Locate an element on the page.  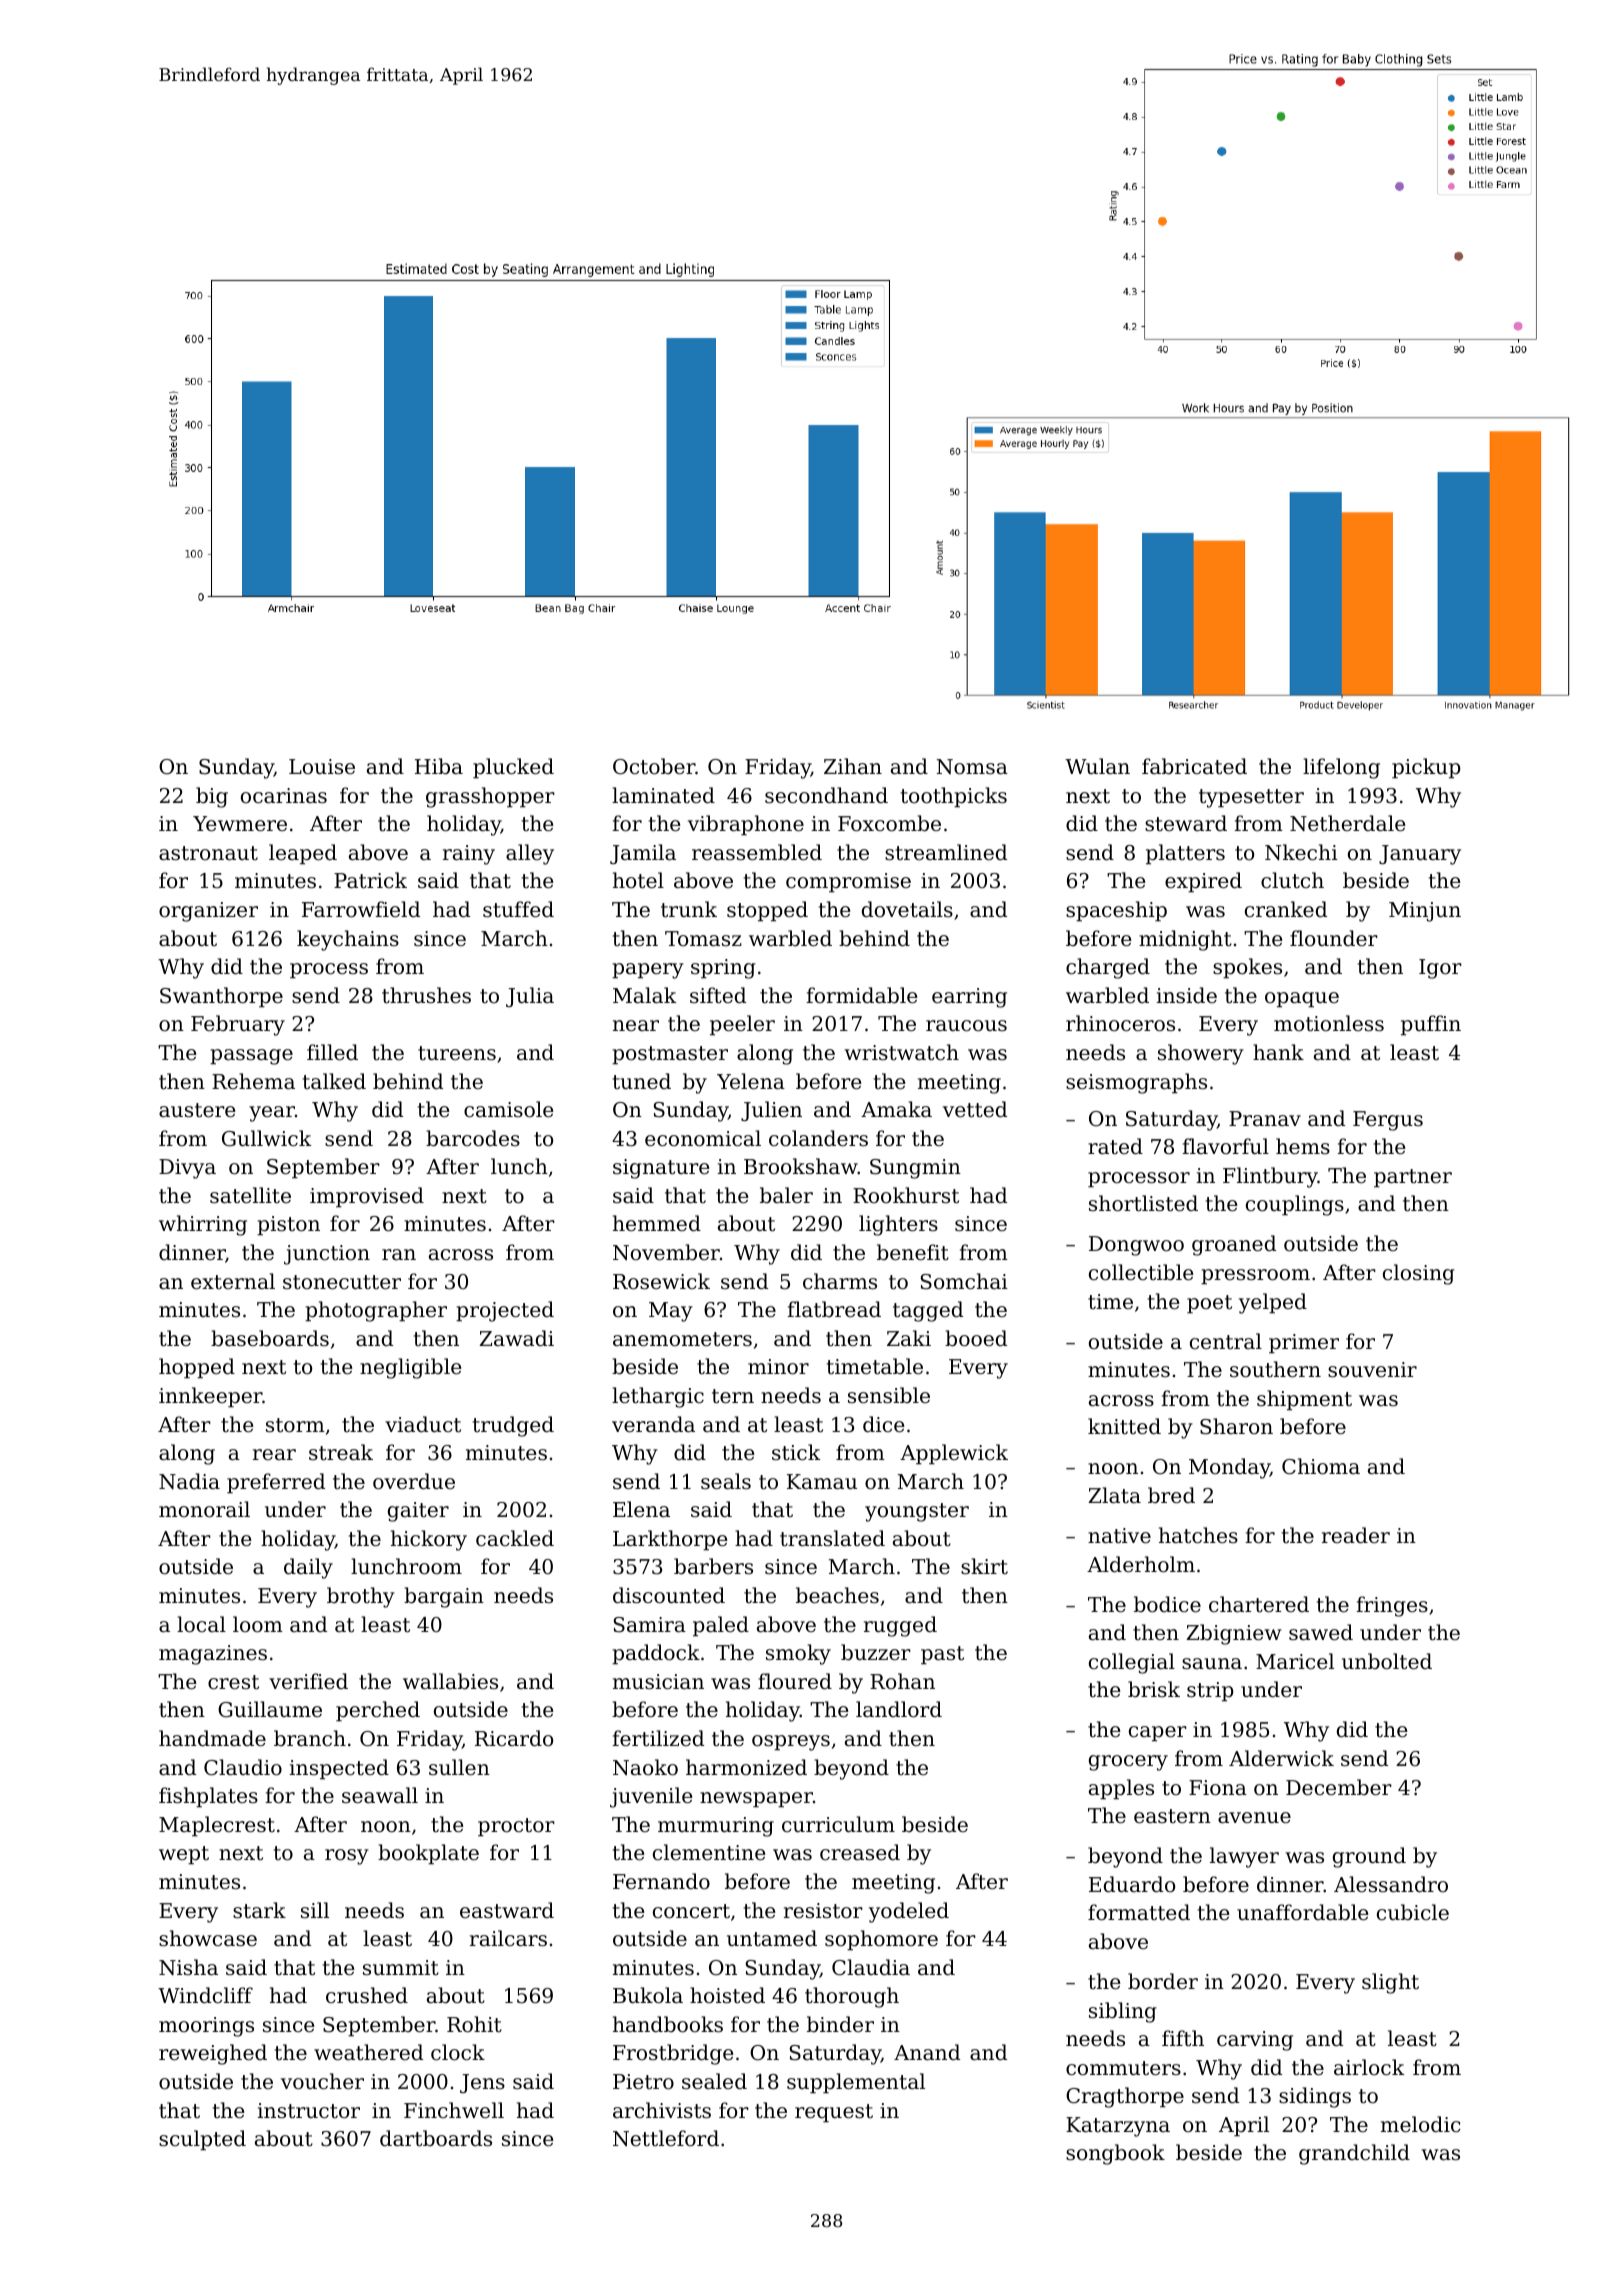
plucked is located at coordinates (513, 768).
